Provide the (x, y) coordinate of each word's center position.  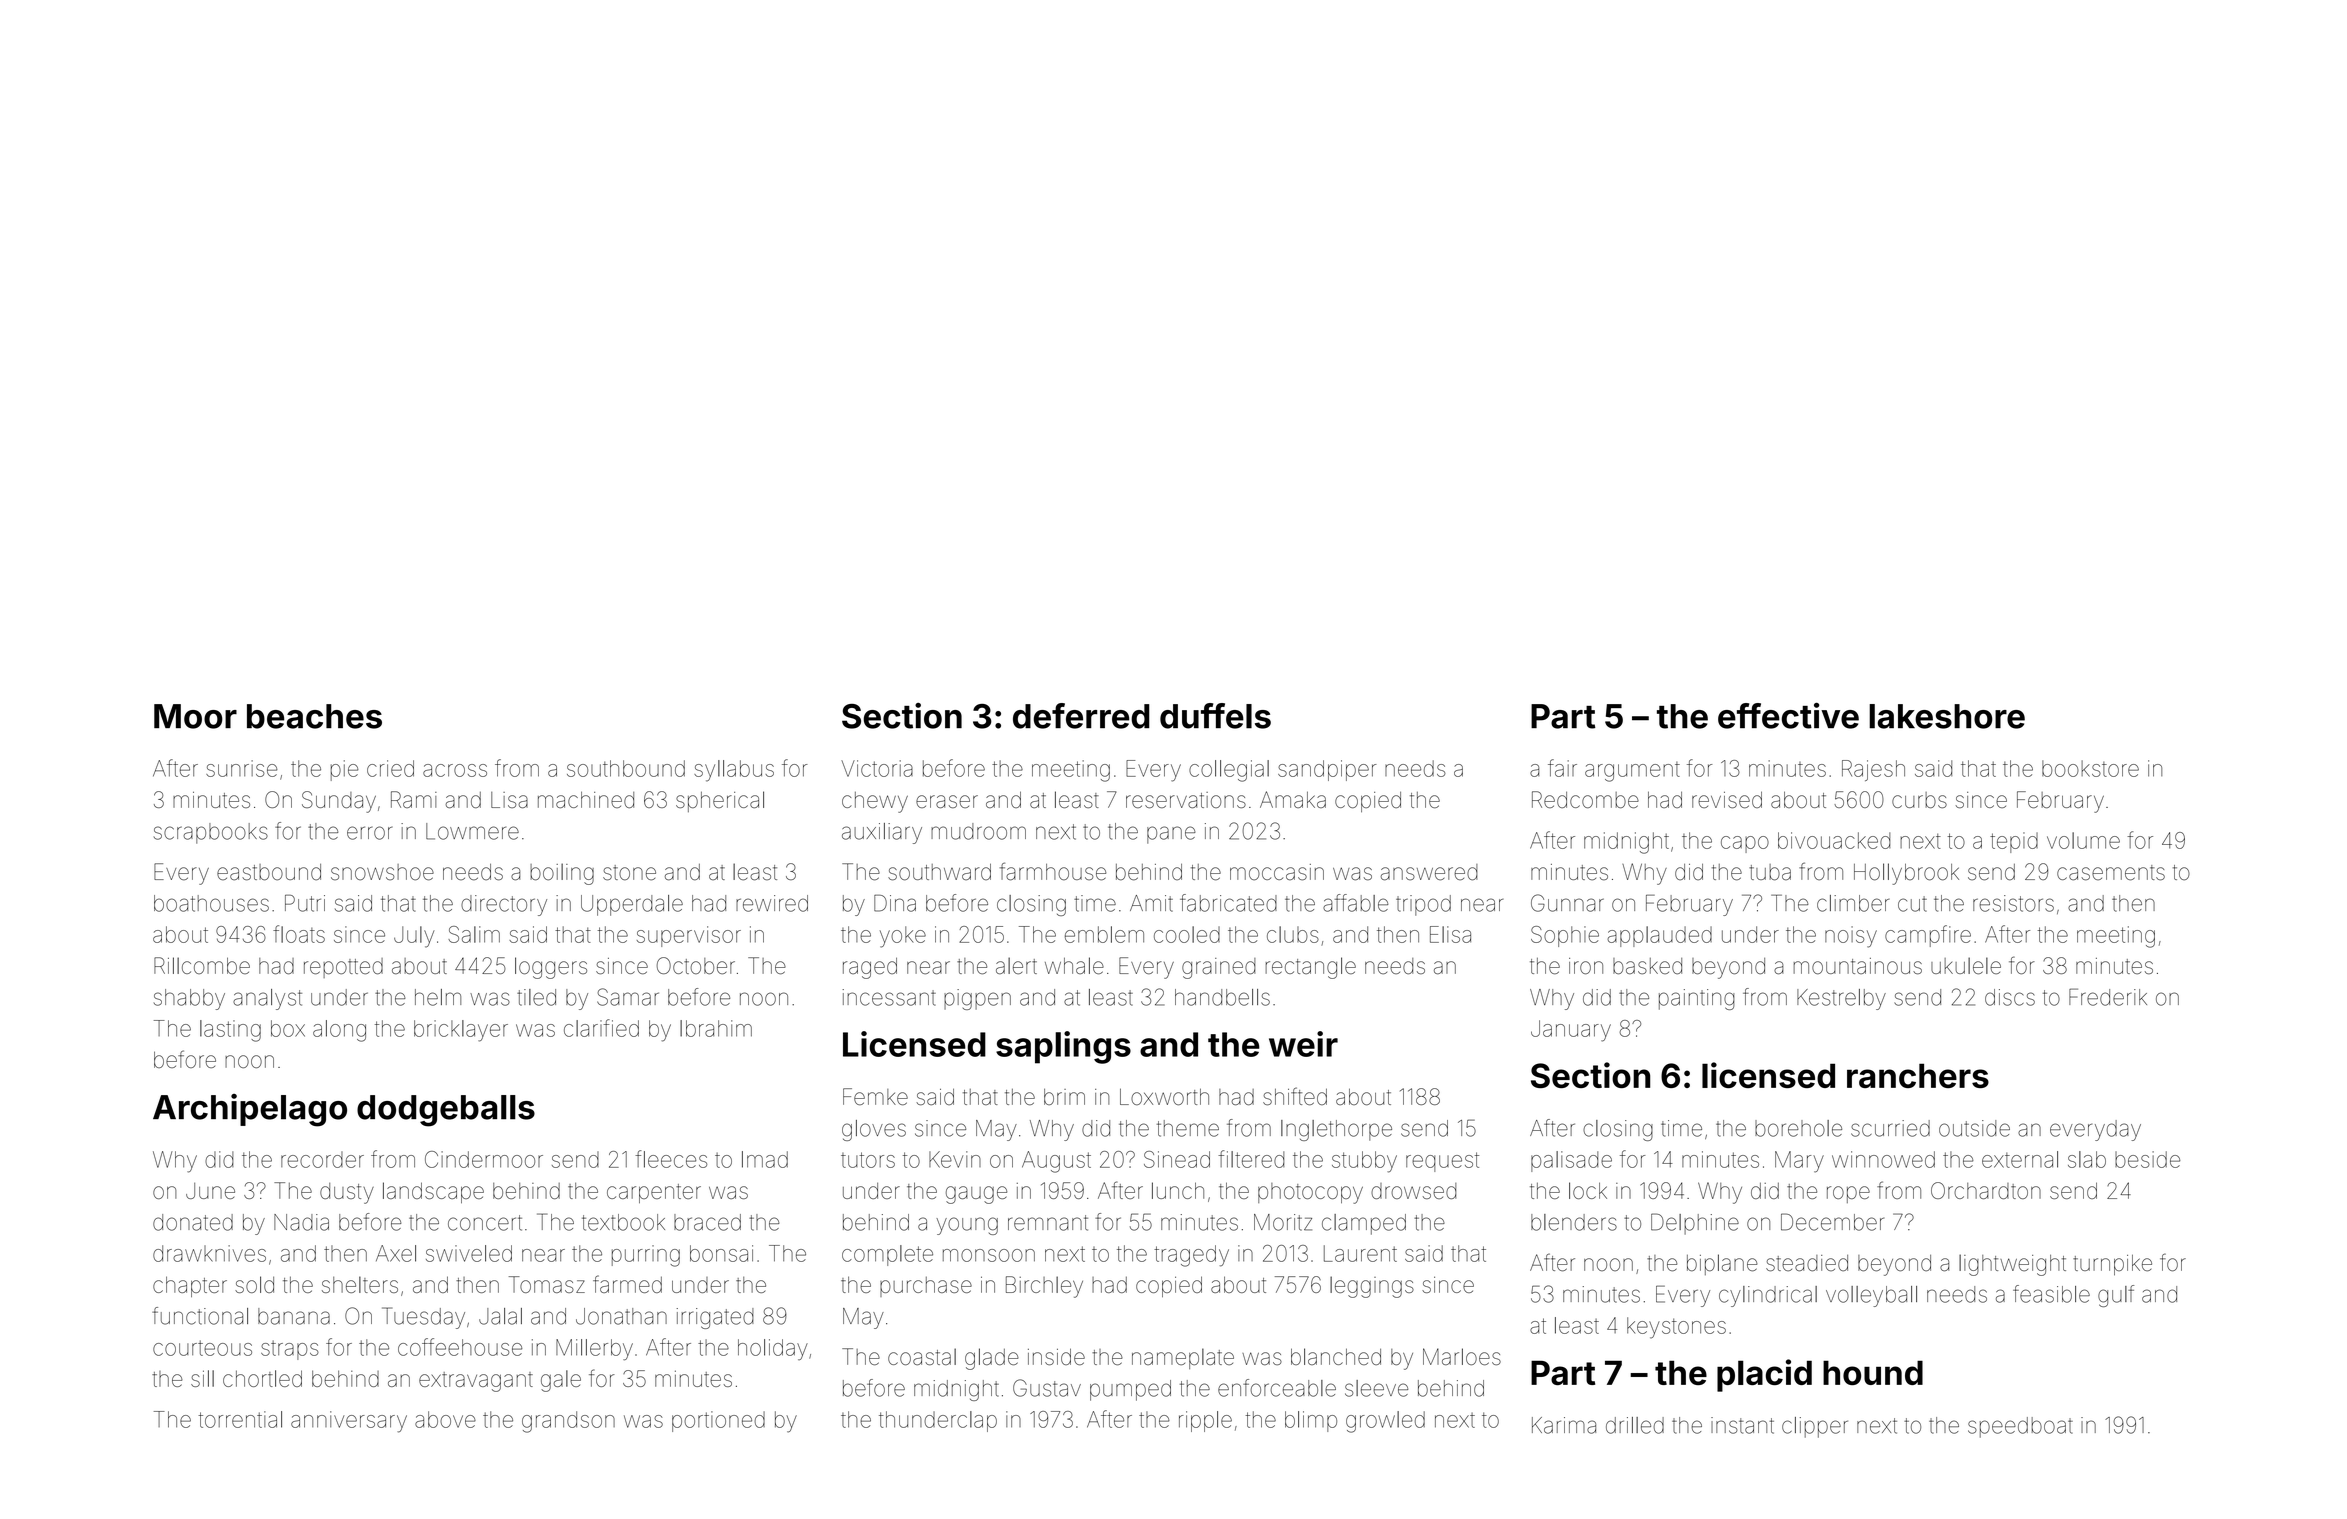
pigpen (977, 999)
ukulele (1966, 965)
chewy (875, 802)
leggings (1372, 1287)
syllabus (734, 771)
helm (438, 997)
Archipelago (250, 1110)
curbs (1919, 800)
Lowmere (472, 831)
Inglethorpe (1336, 1130)
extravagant (476, 1382)
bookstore (2090, 768)
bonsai (721, 1253)
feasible (2051, 1294)
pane (1171, 835)
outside (1974, 1128)
